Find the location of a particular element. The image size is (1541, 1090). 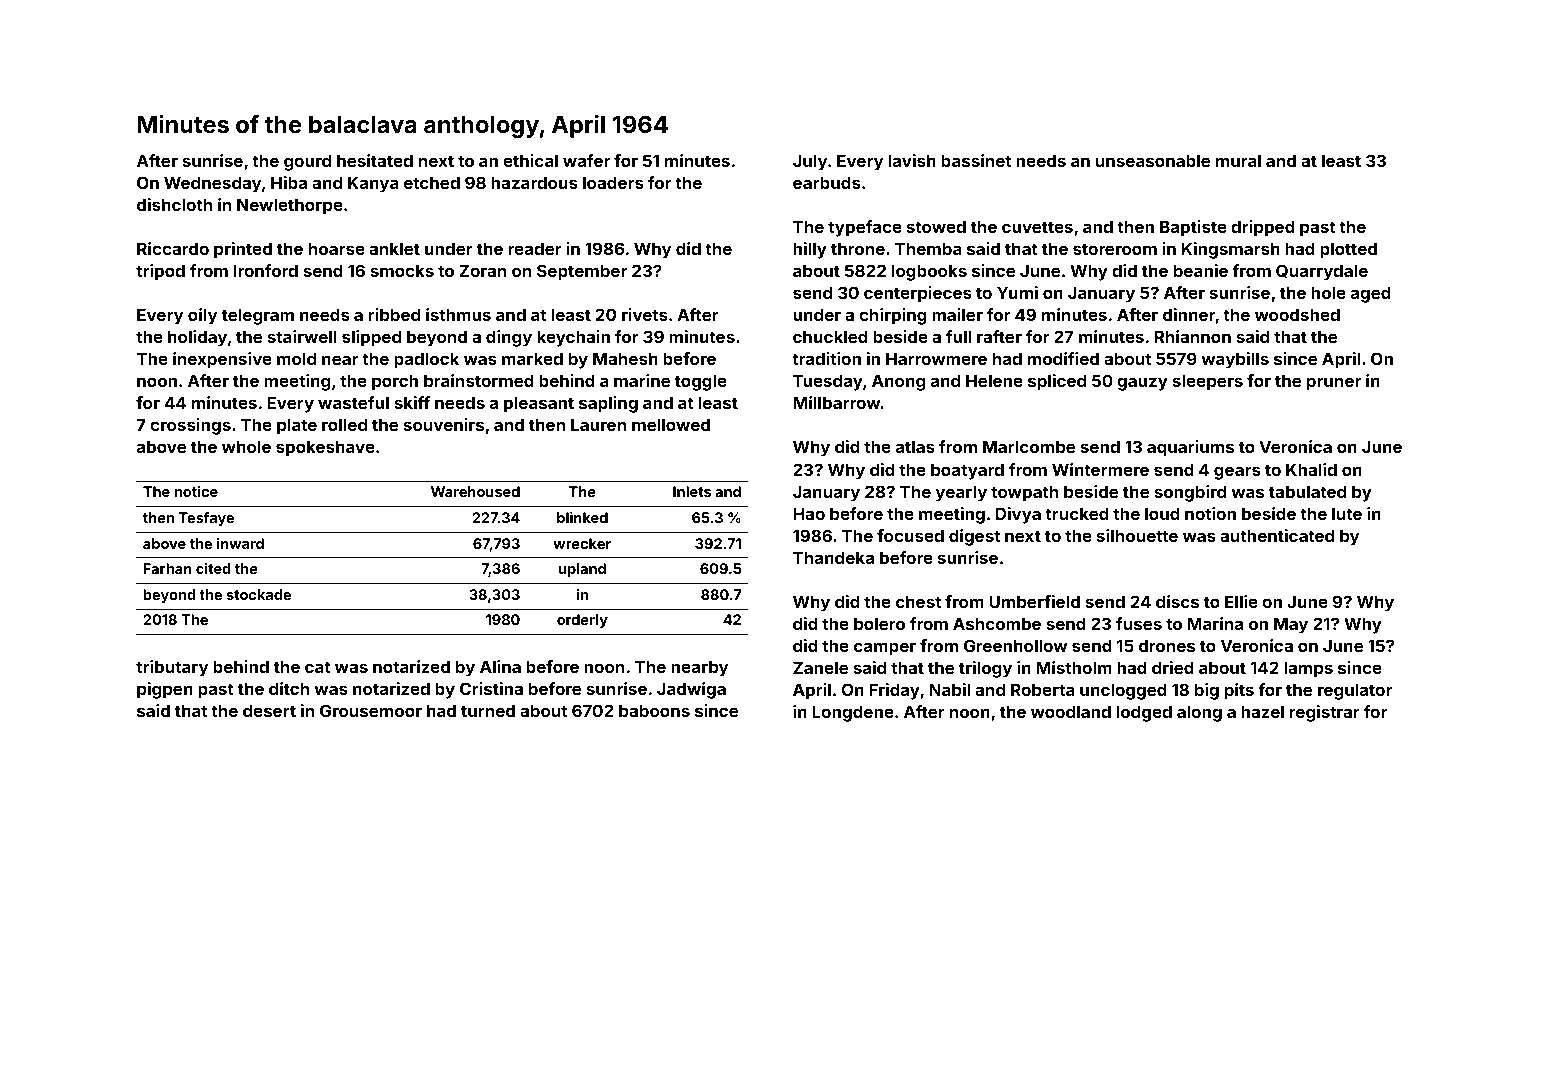

lute is located at coordinates (1347, 513).
